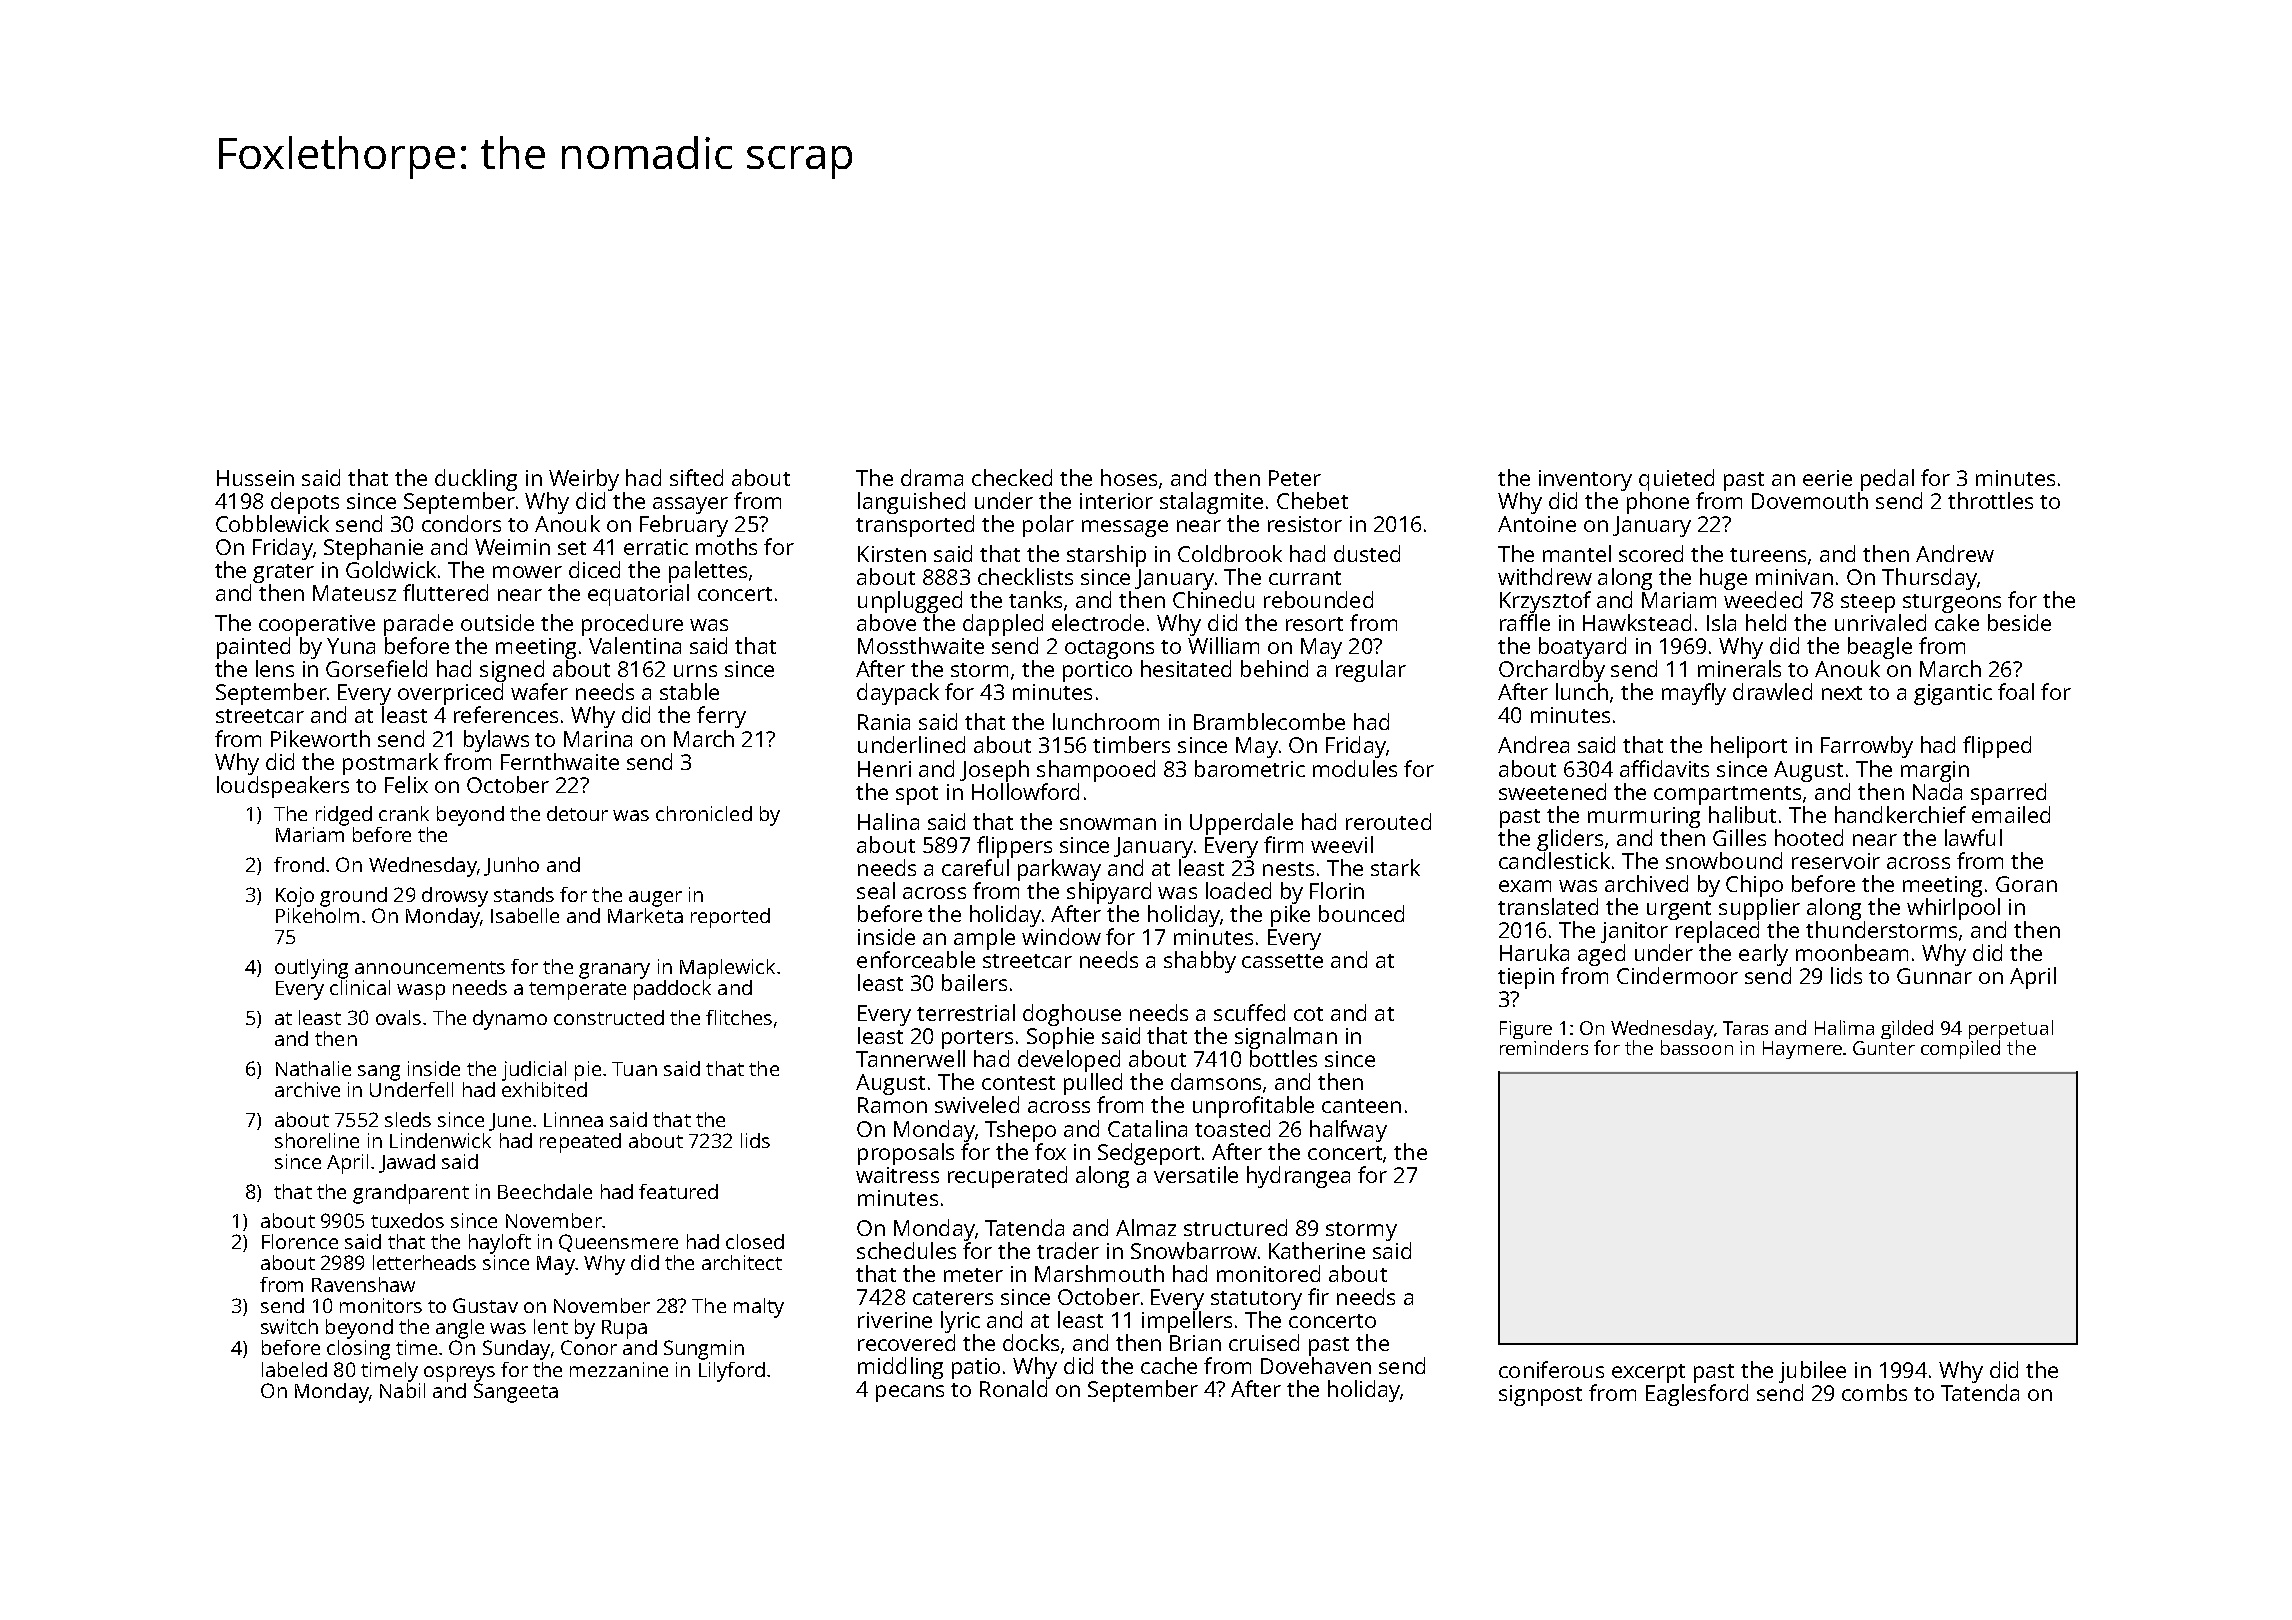 The height and width of the image is (1620, 2292). What do you see at coordinates (1812, 1372) in the image?
I see `jubilee` at bounding box center [1812, 1372].
